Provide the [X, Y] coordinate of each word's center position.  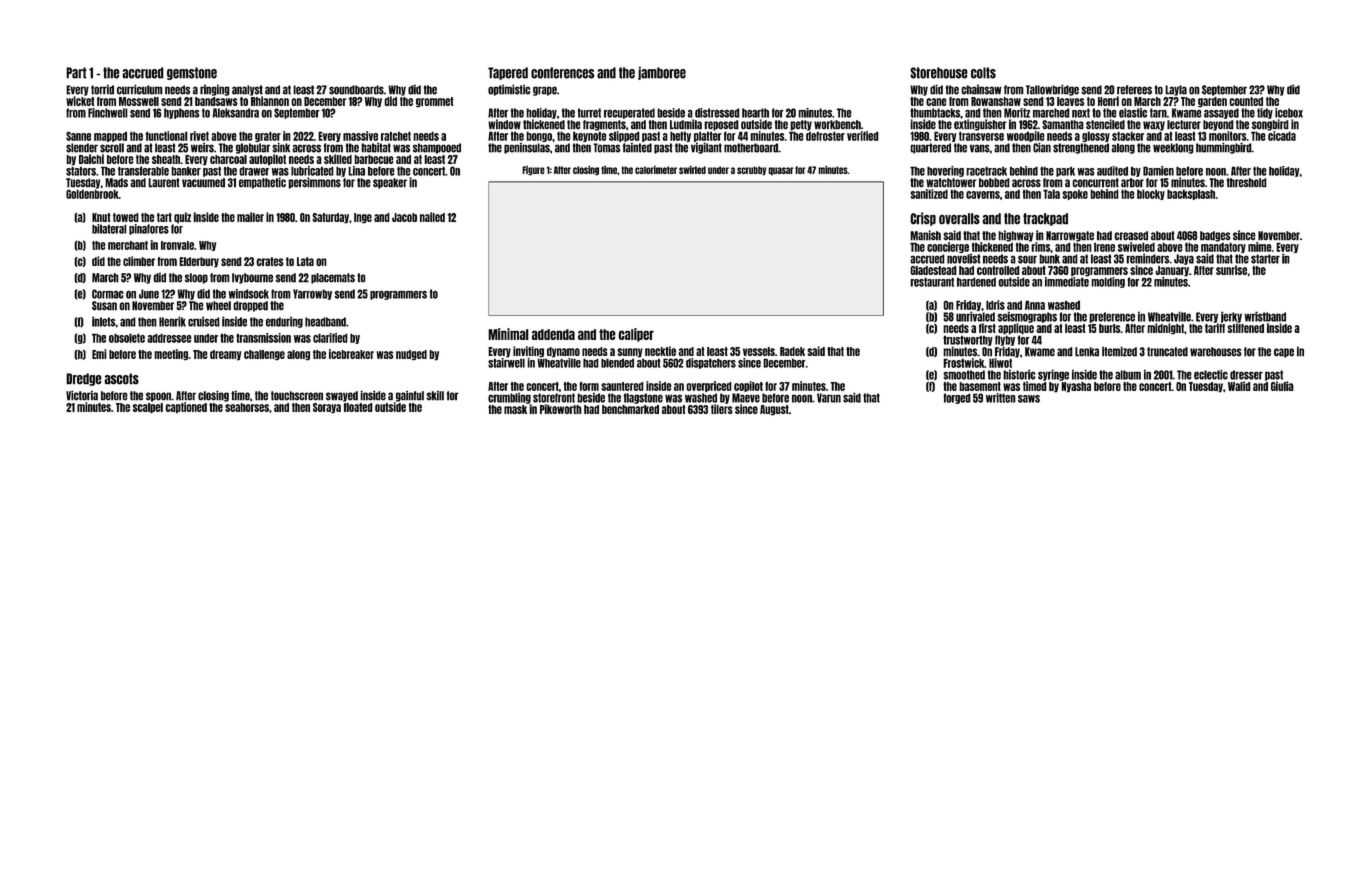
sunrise [1231, 270]
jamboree [662, 73]
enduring [284, 322]
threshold [1246, 183]
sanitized [929, 194]
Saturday [330, 218]
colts [983, 73]
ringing [215, 90]
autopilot [267, 159]
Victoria [82, 395]
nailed [432, 217]
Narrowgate [1070, 236]
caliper [636, 335]
